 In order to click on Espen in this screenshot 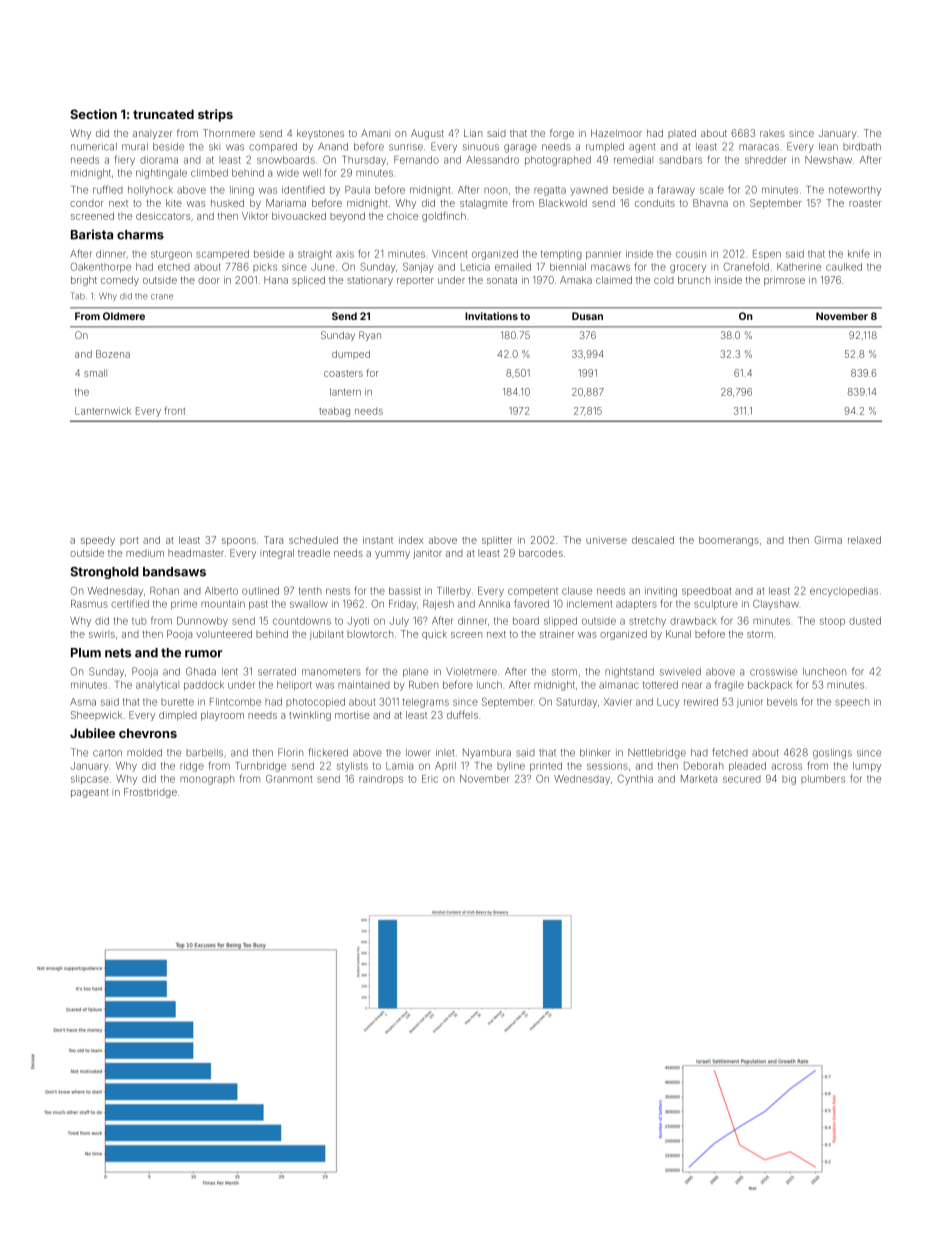, I will do `click(767, 255)`.
